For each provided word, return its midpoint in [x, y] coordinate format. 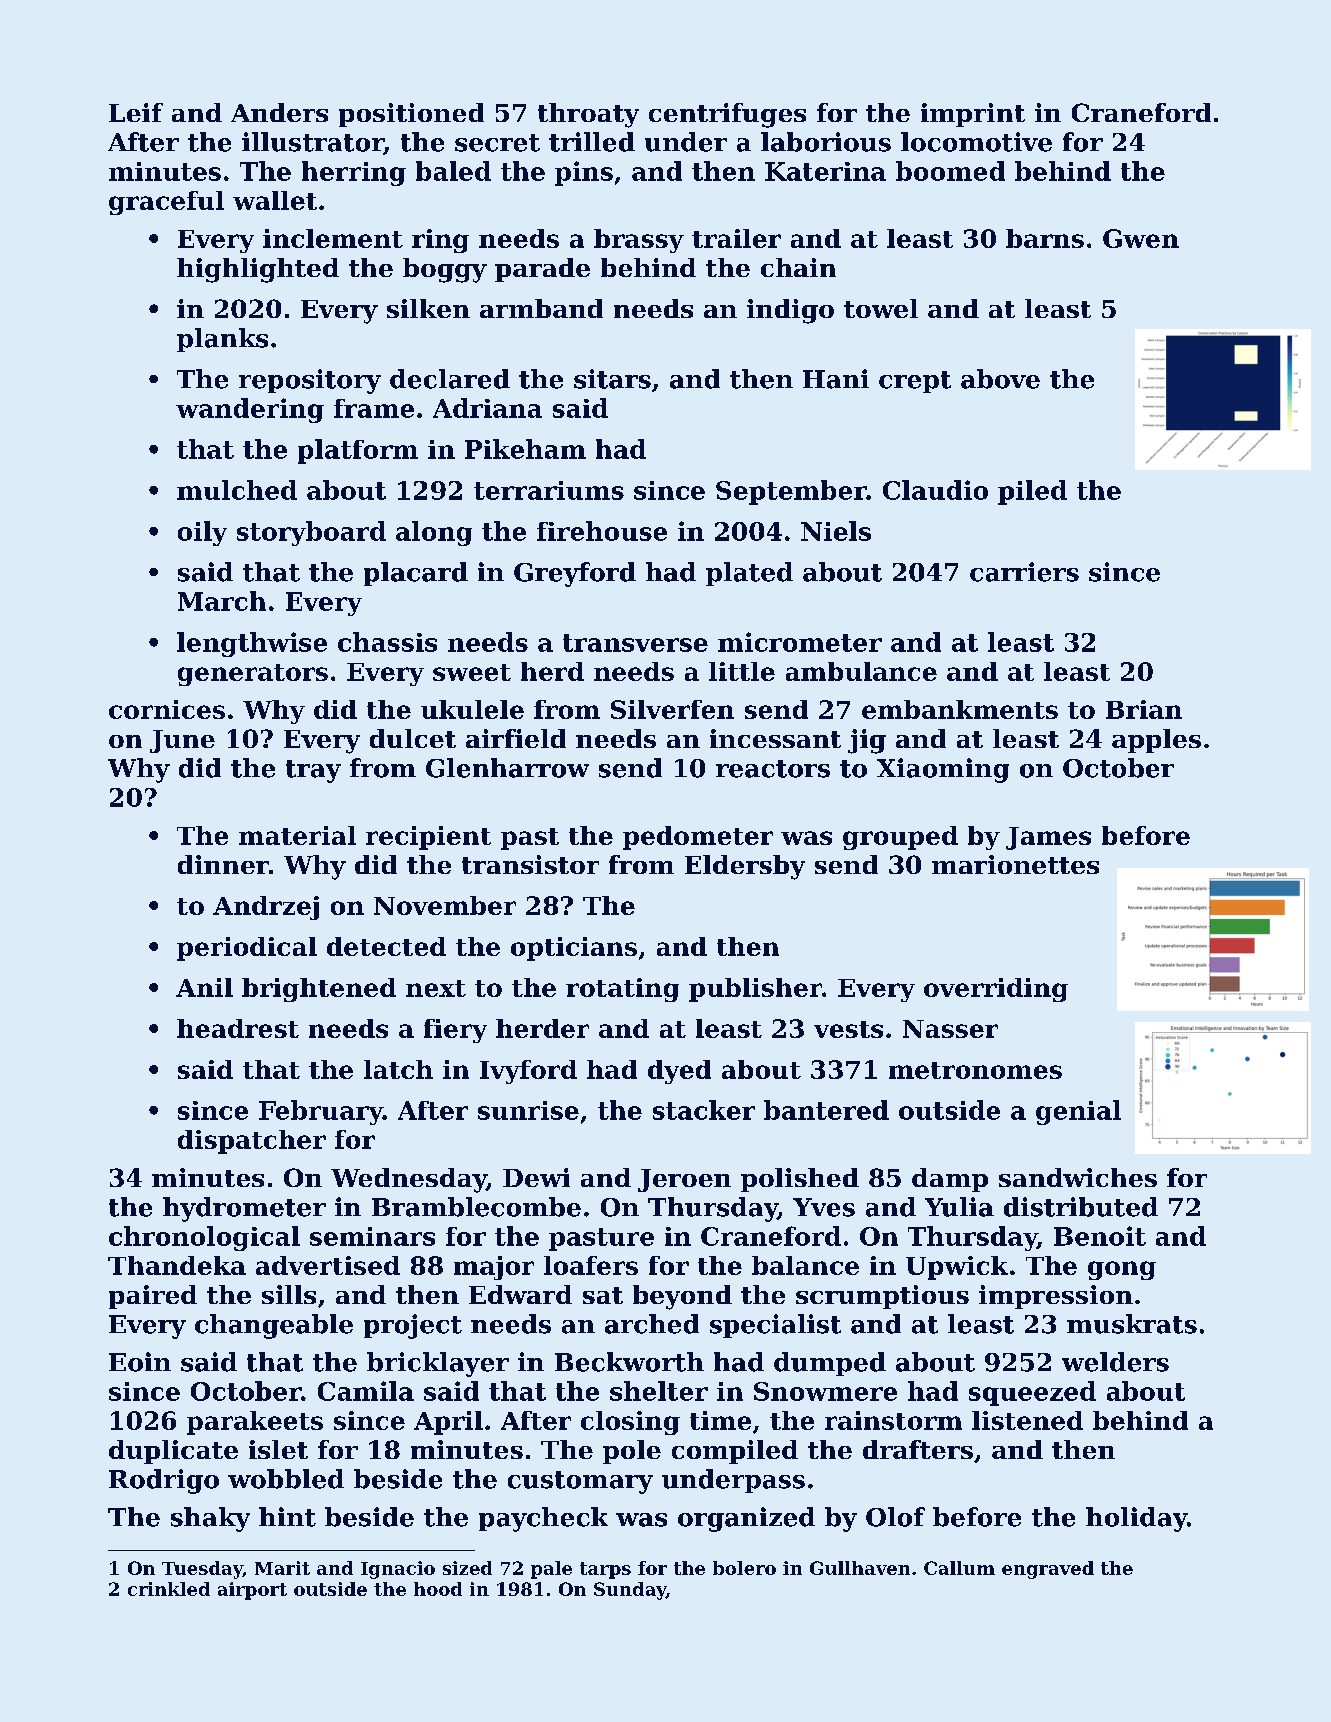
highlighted [258, 270]
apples [1156, 741]
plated [749, 574]
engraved [1048, 1570]
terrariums [549, 490]
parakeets [255, 1423]
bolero [744, 1568]
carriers [1024, 572]
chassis [387, 642]
